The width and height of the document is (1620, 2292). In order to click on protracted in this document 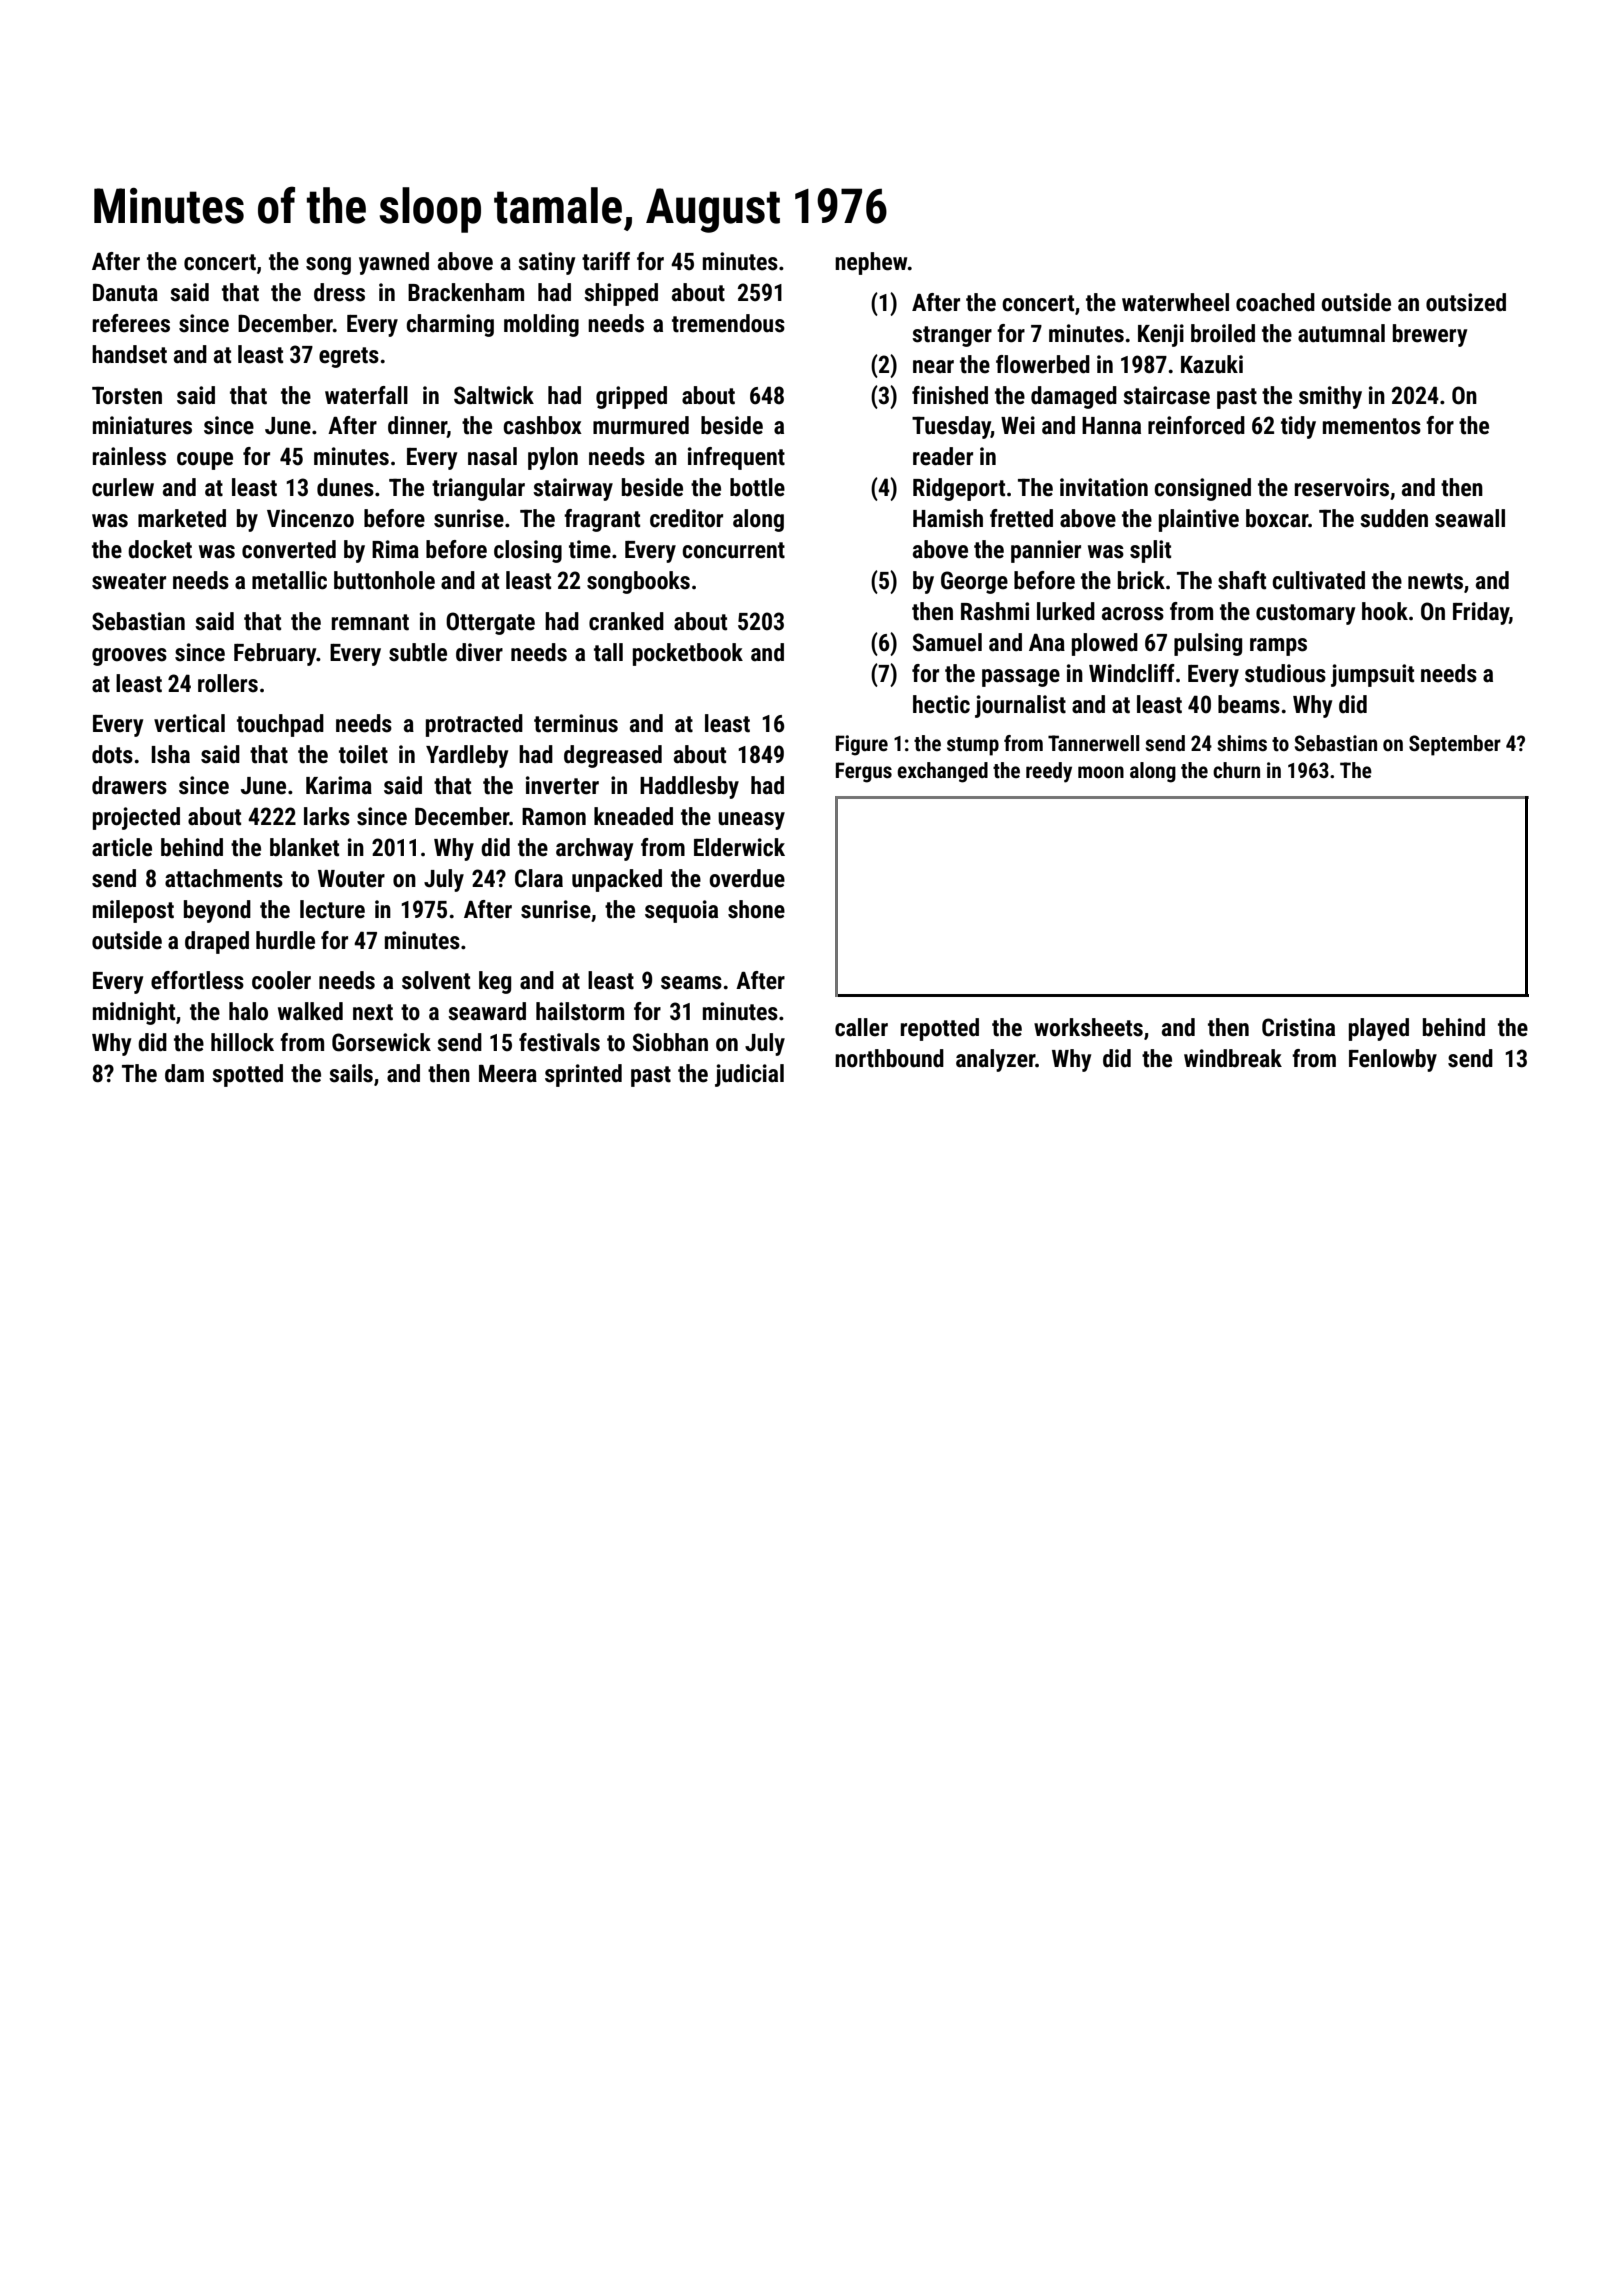, I will do `click(474, 725)`.
